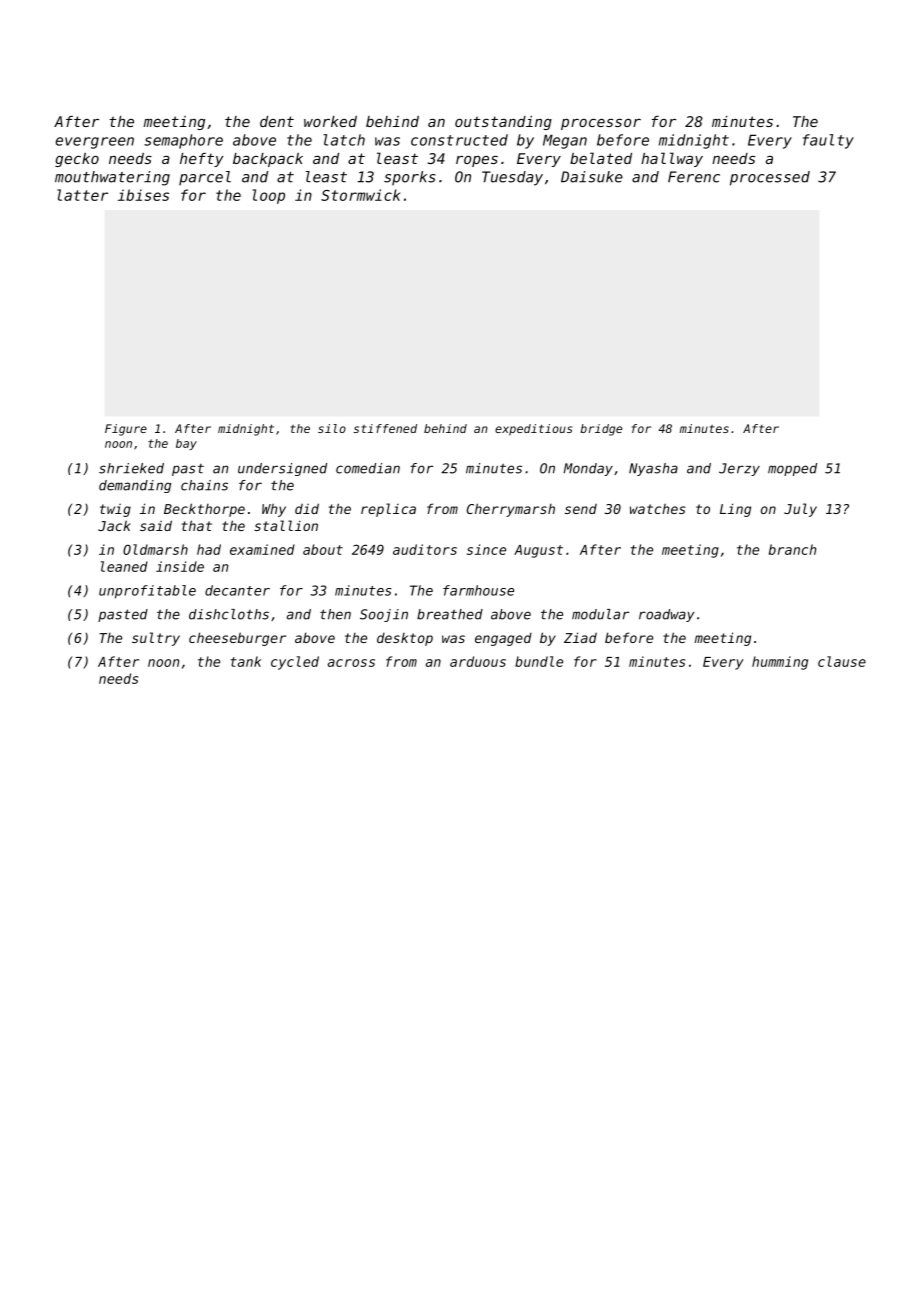 The width and height of the screenshot is (924, 1308). I want to click on constructed, so click(459, 140).
